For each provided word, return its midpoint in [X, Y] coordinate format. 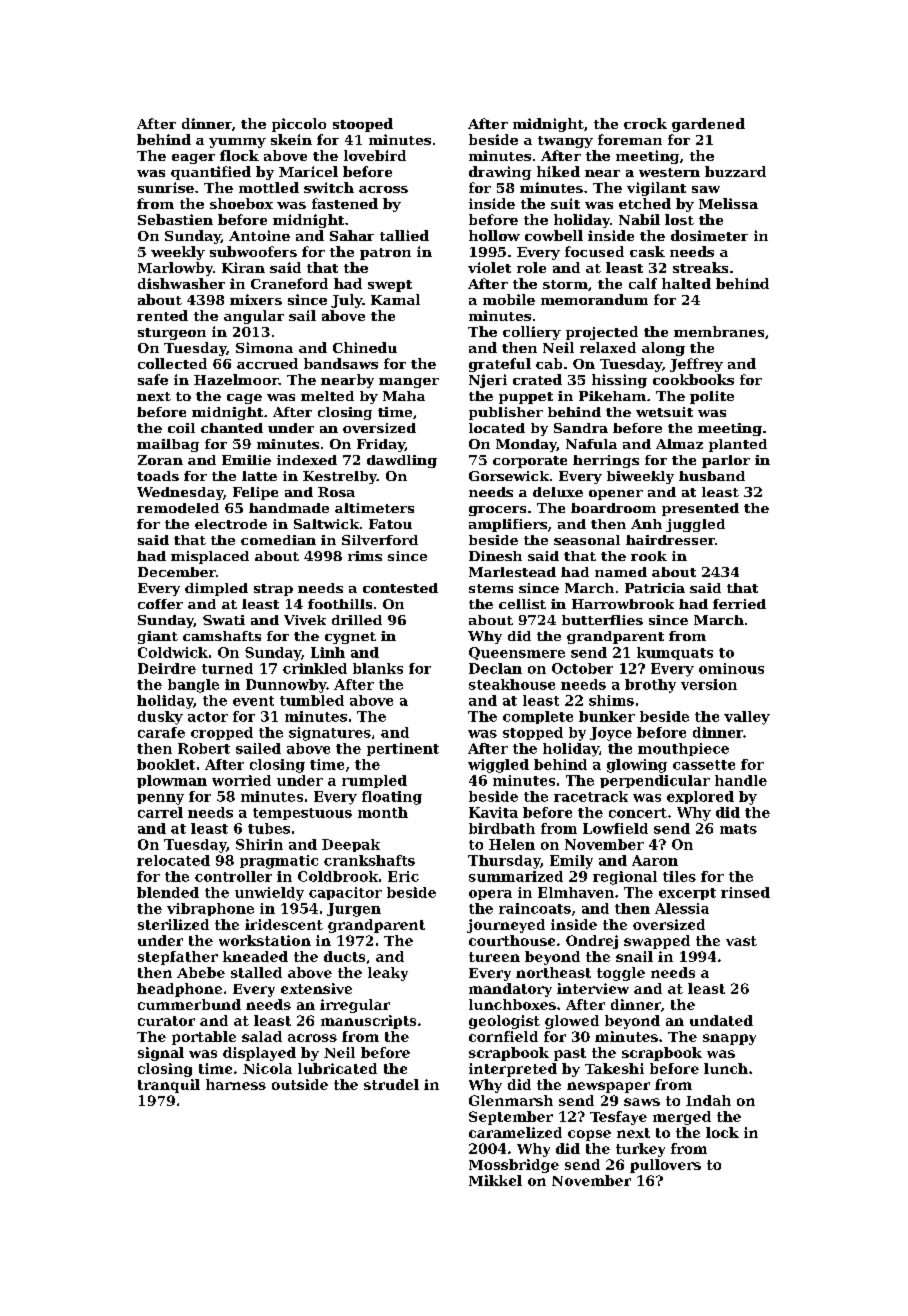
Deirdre [167, 668]
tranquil [169, 1086]
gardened [708, 125]
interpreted [513, 1070]
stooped [363, 125]
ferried [739, 604]
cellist [522, 604]
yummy [237, 143]
